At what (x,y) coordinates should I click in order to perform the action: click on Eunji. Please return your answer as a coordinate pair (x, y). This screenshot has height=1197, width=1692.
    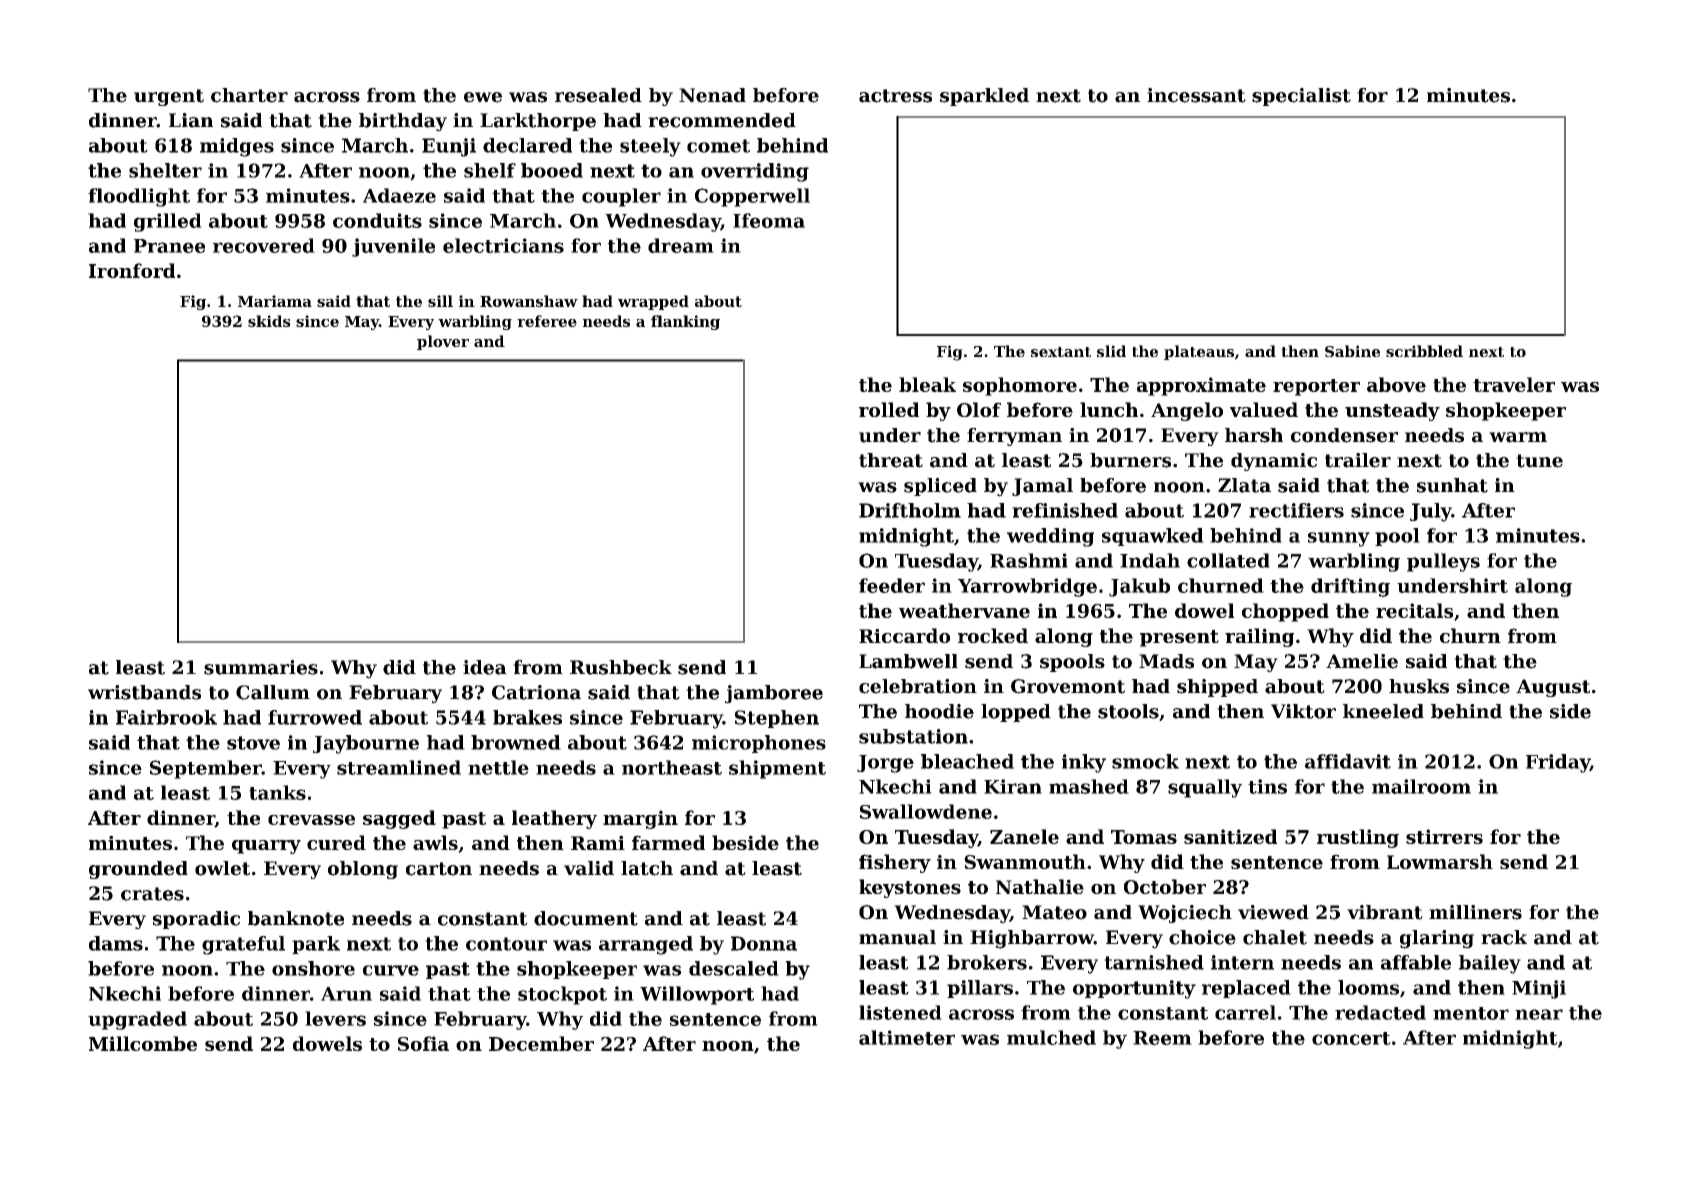
    Looking at the image, I should click on (449, 147).
